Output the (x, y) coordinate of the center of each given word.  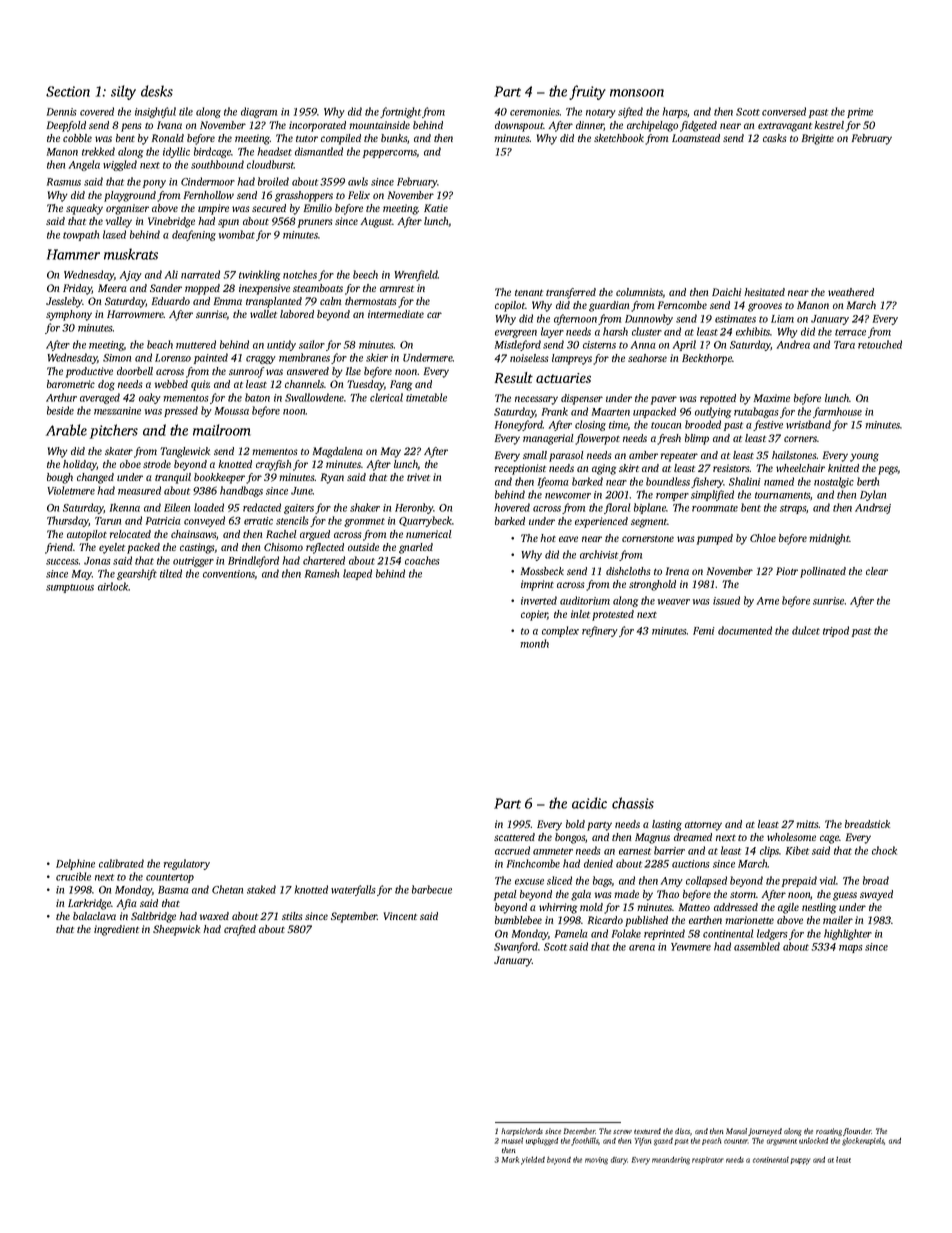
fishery (707, 482)
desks (157, 91)
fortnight (400, 112)
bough (60, 478)
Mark (510, 1160)
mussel (512, 1140)
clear (877, 571)
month (534, 643)
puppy (800, 1161)
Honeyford (519, 425)
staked (261, 889)
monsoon (637, 93)
